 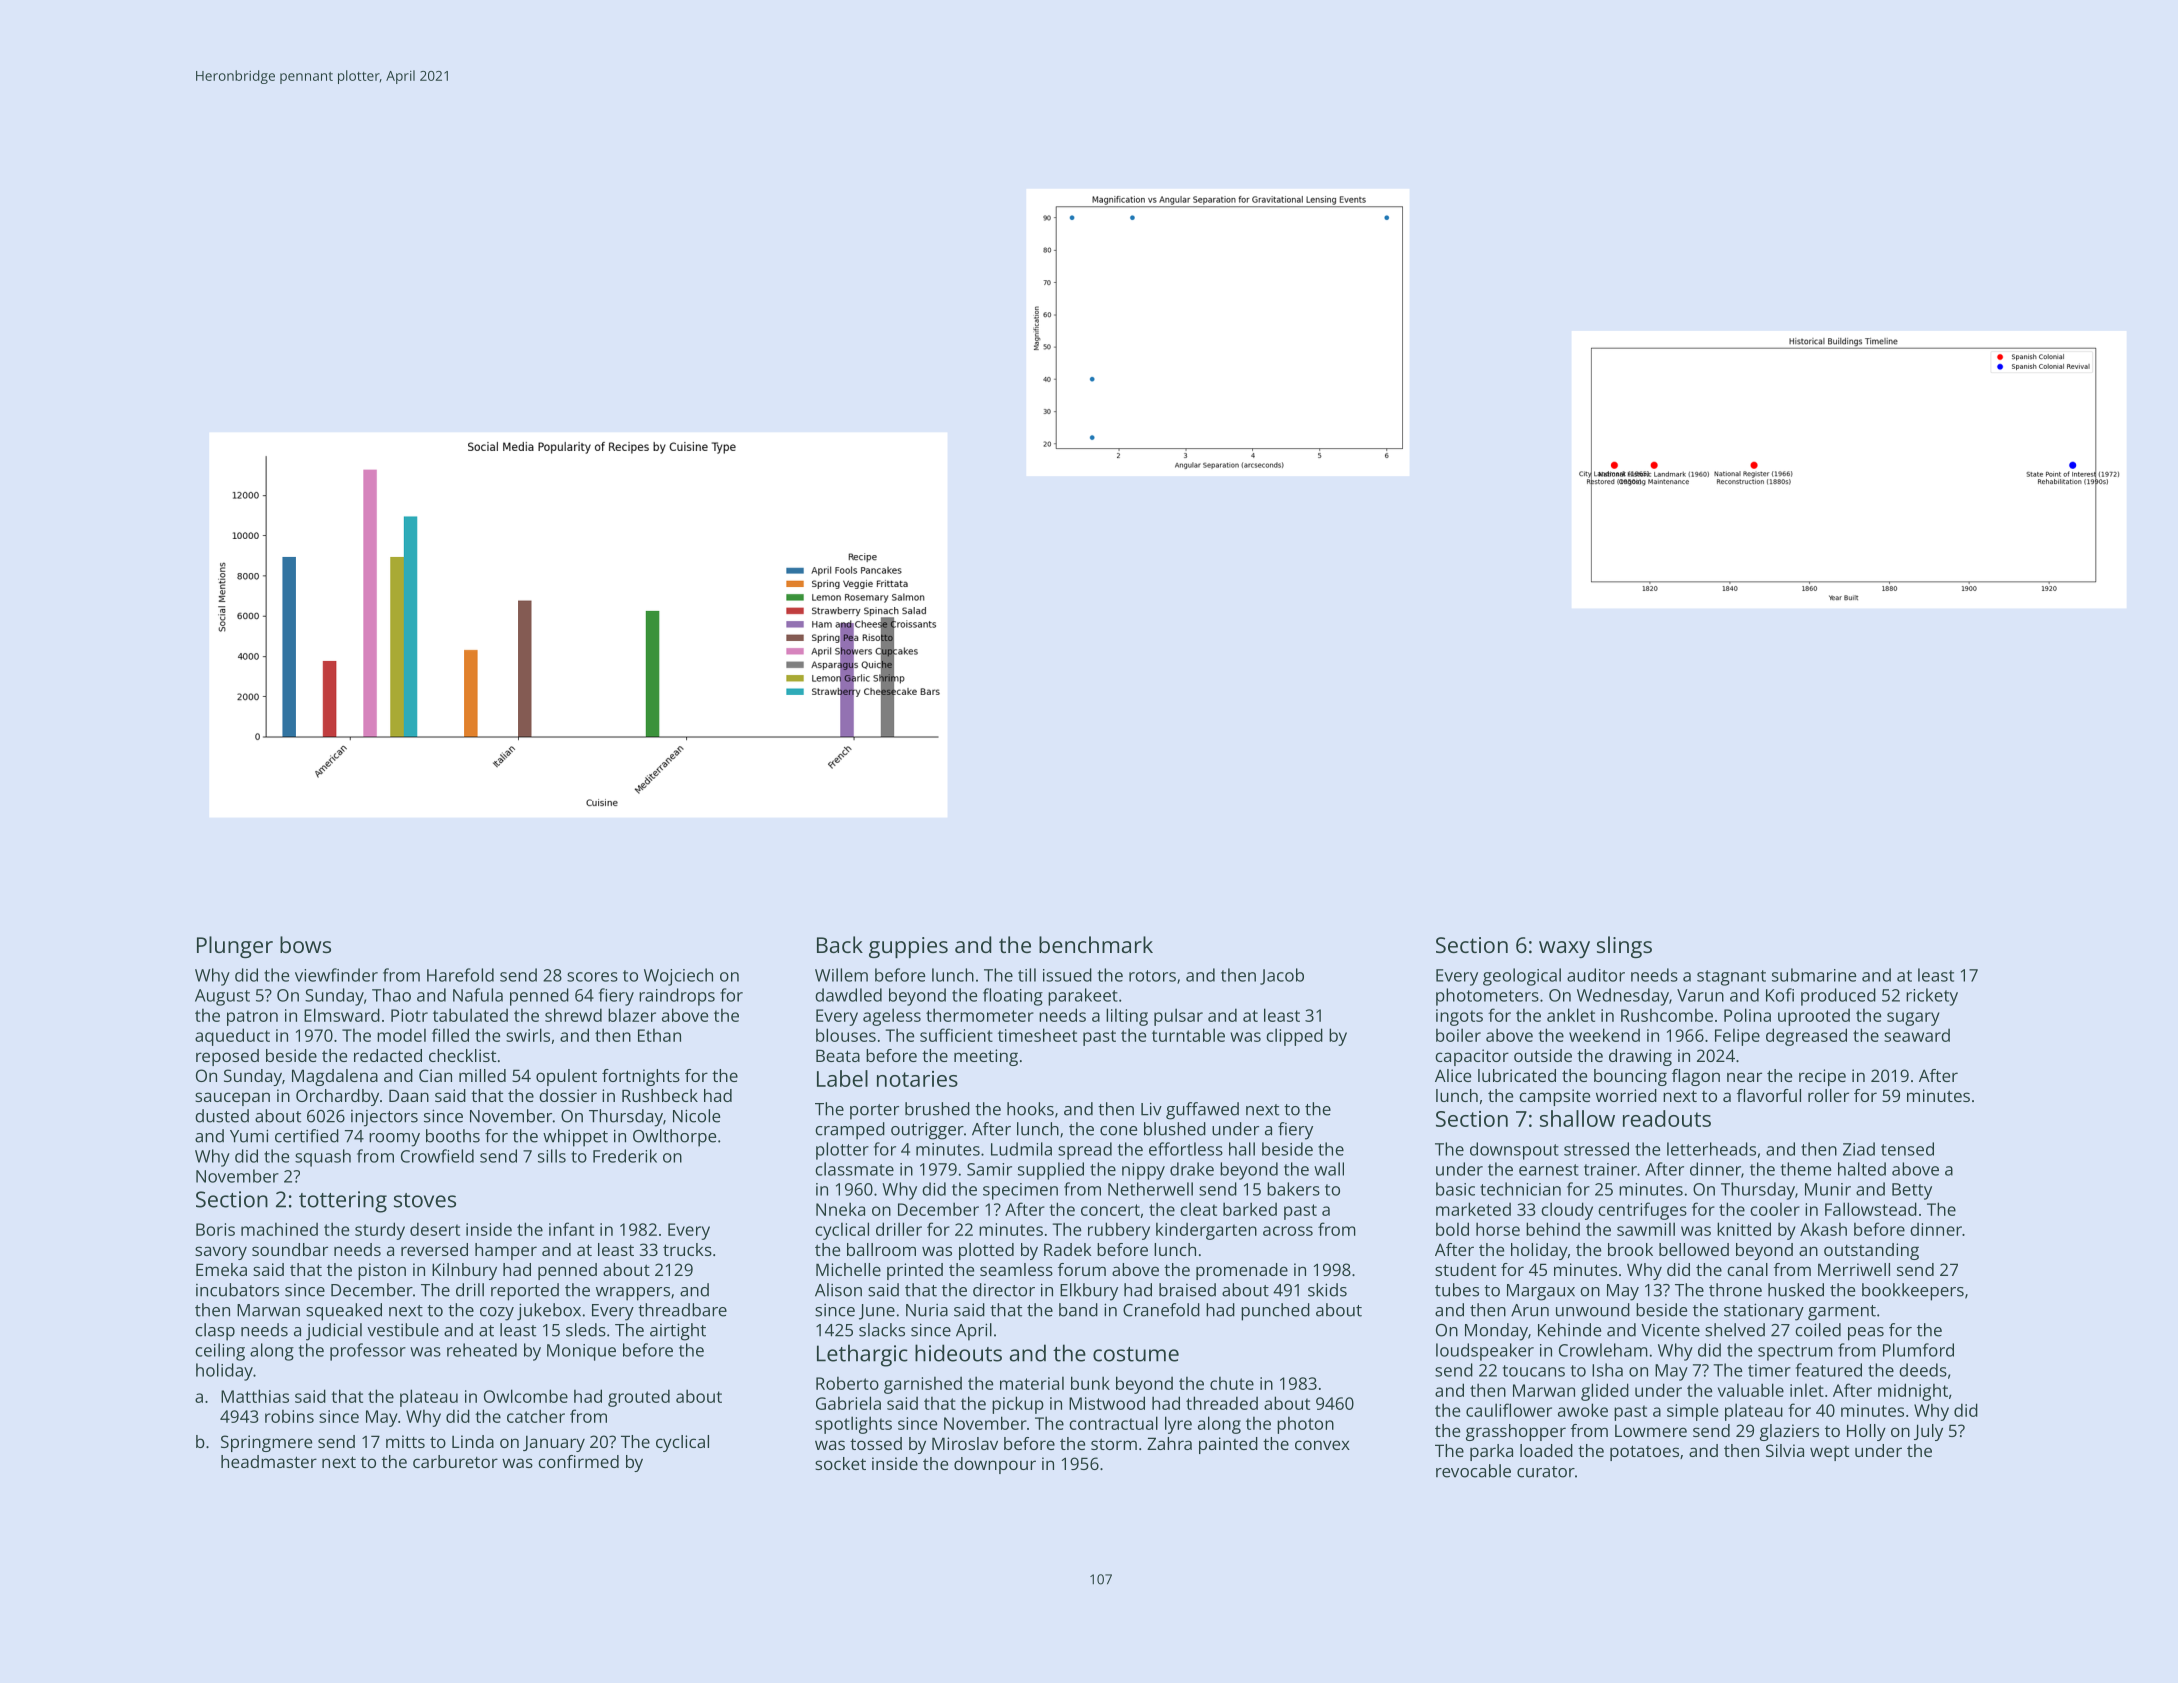 What do you see at coordinates (1110, 1210) in the screenshot?
I see `concert` at bounding box center [1110, 1210].
